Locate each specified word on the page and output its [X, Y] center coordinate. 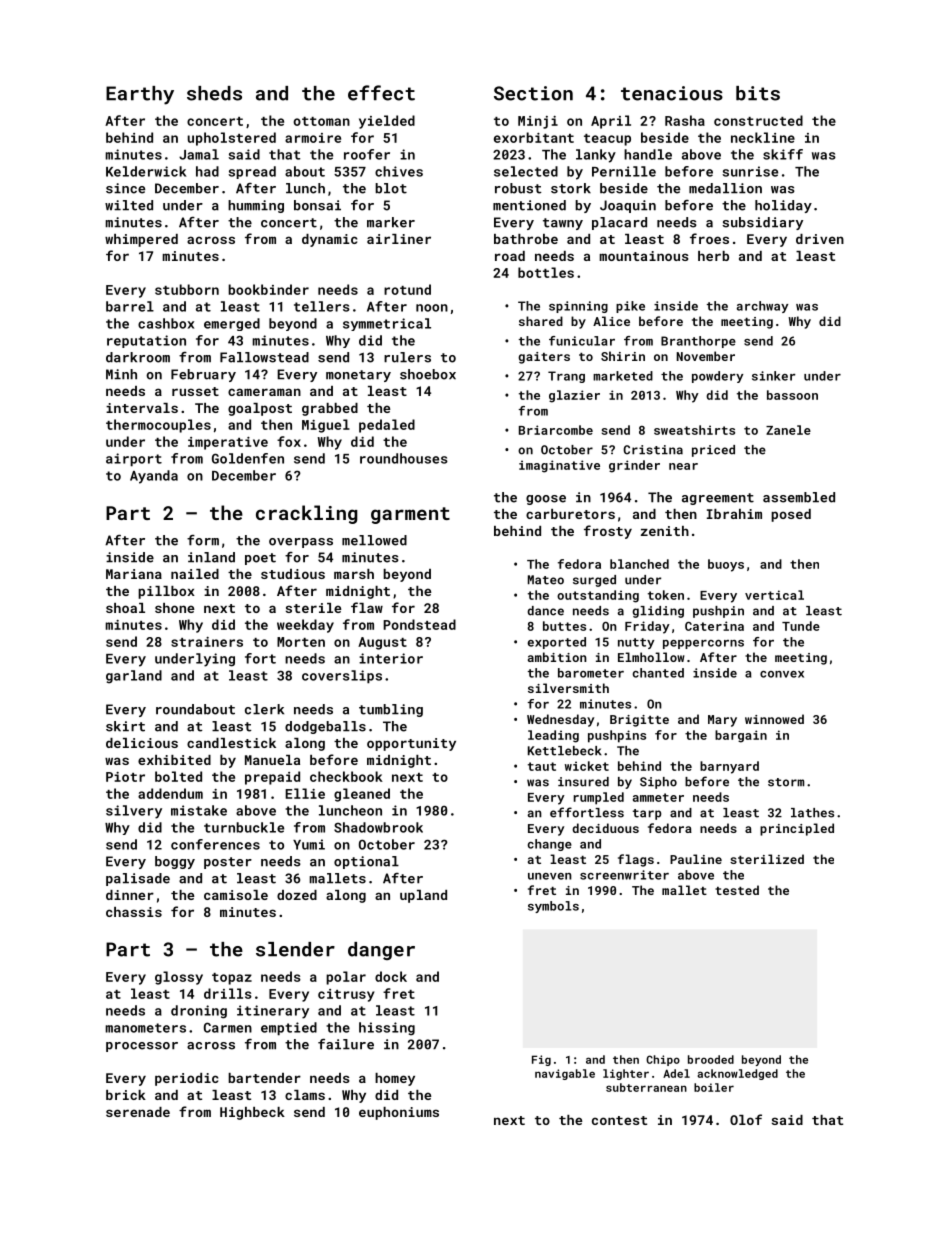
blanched [639, 564]
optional [366, 862]
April [611, 122]
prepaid [272, 778]
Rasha [685, 120]
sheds [214, 93]
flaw [367, 607]
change [550, 845]
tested [737, 890]
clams [305, 1095]
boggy [175, 862]
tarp [647, 814]
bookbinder [268, 289]
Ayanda [154, 477]
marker [391, 222]
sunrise [750, 171]
